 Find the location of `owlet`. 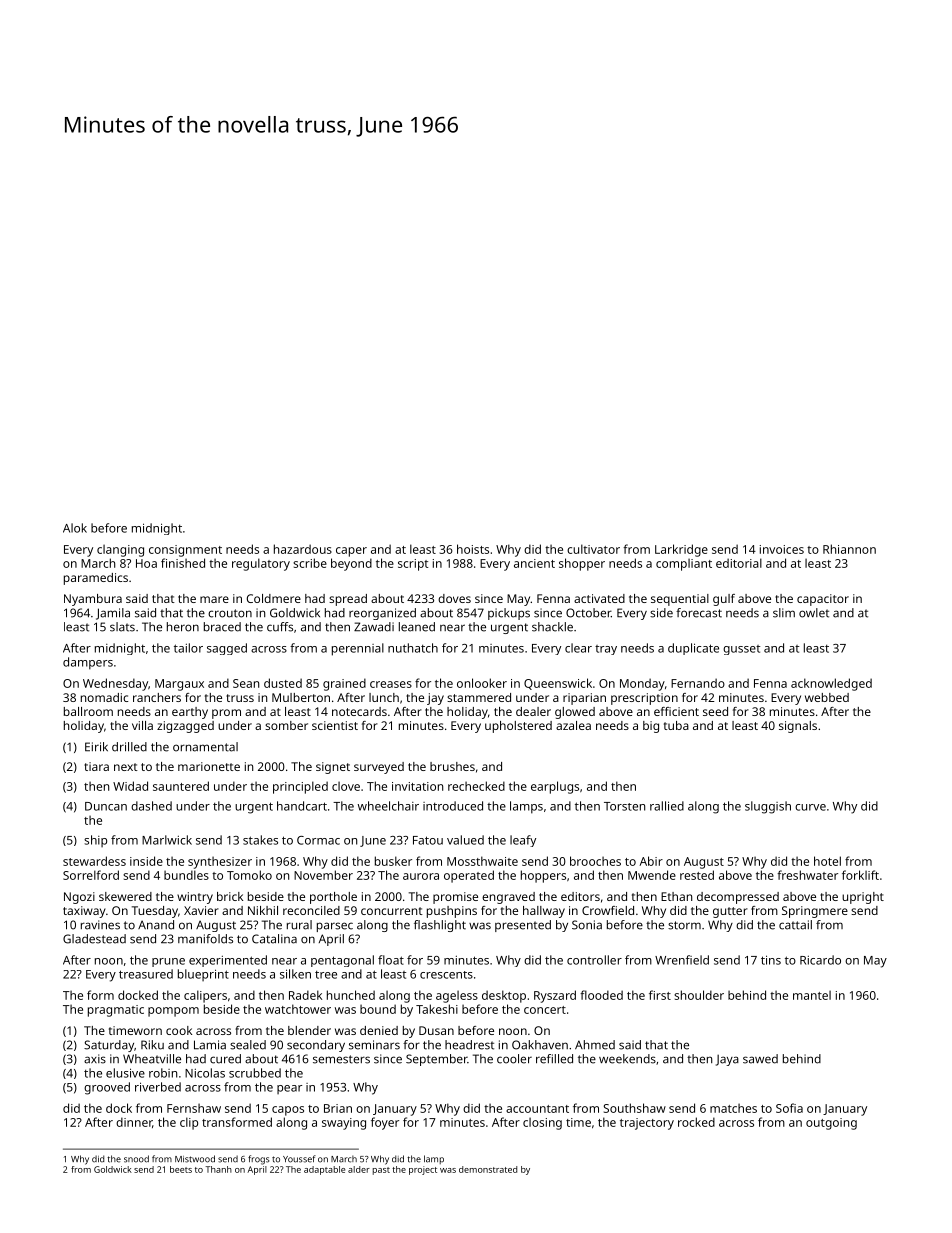

owlet is located at coordinates (814, 613).
